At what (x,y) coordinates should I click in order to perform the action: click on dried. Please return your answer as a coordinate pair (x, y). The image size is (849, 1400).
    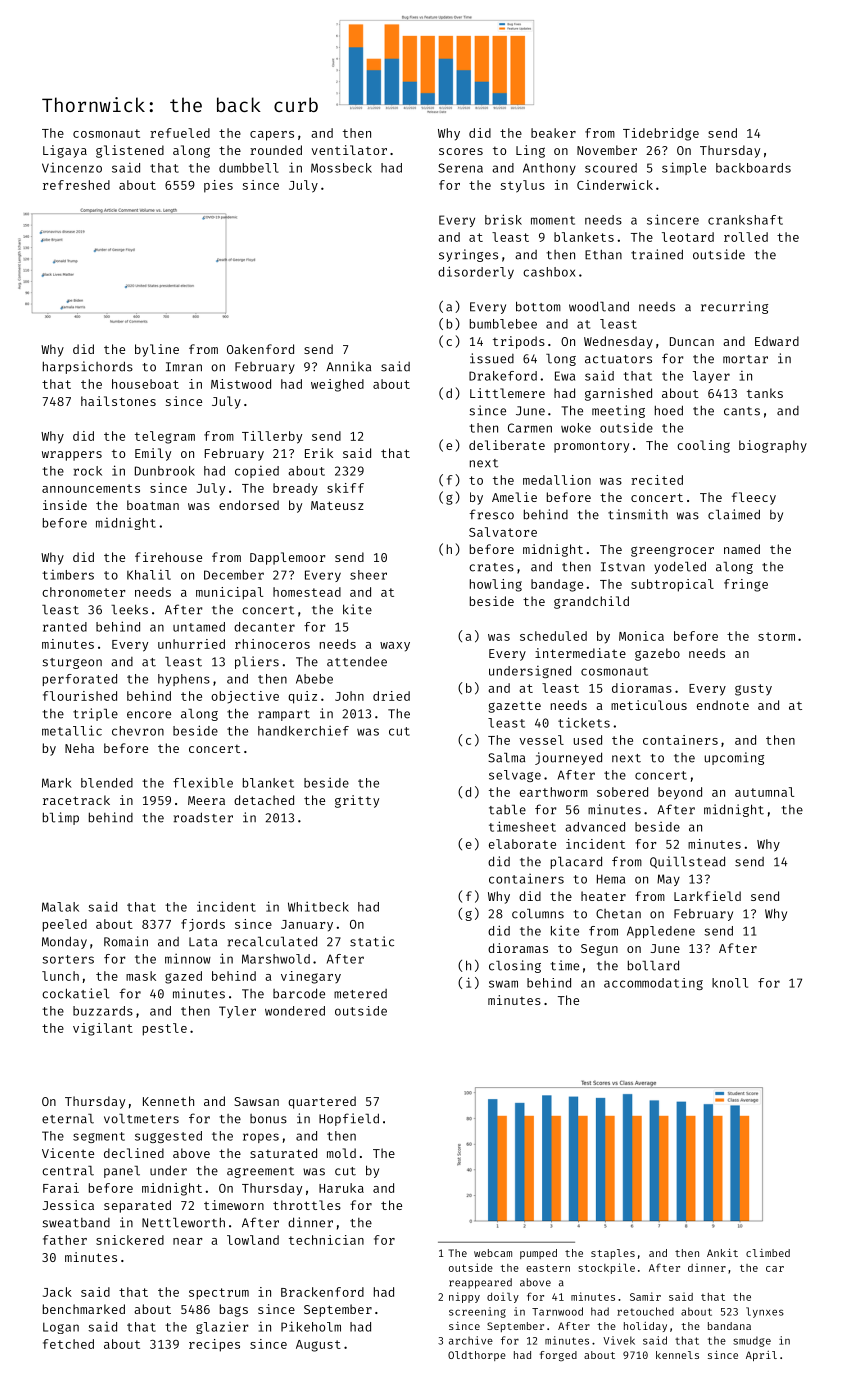
    Looking at the image, I should click on (391, 696).
